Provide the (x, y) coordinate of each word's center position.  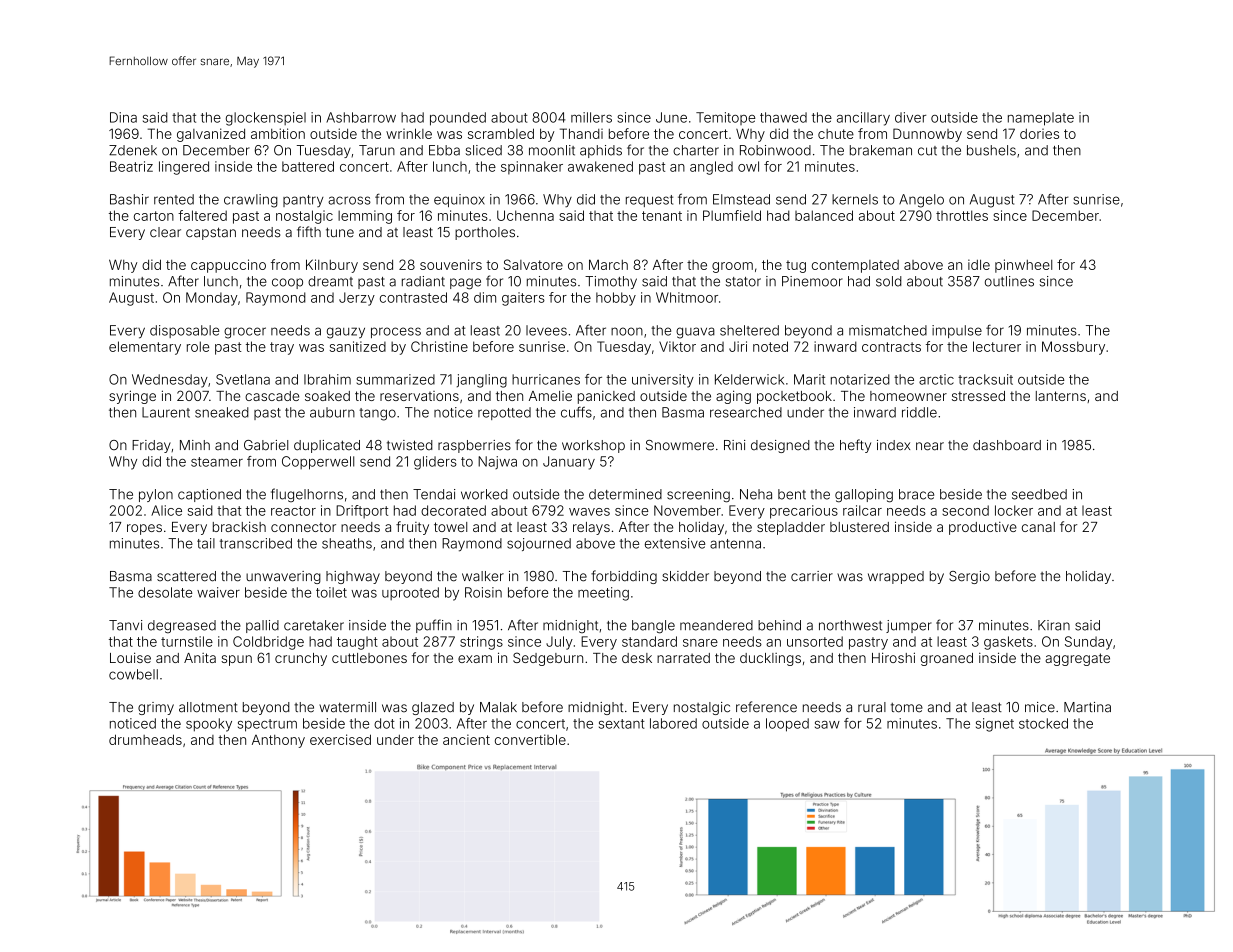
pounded (458, 119)
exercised (340, 739)
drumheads (145, 739)
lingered (184, 168)
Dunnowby (927, 135)
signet (995, 725)
